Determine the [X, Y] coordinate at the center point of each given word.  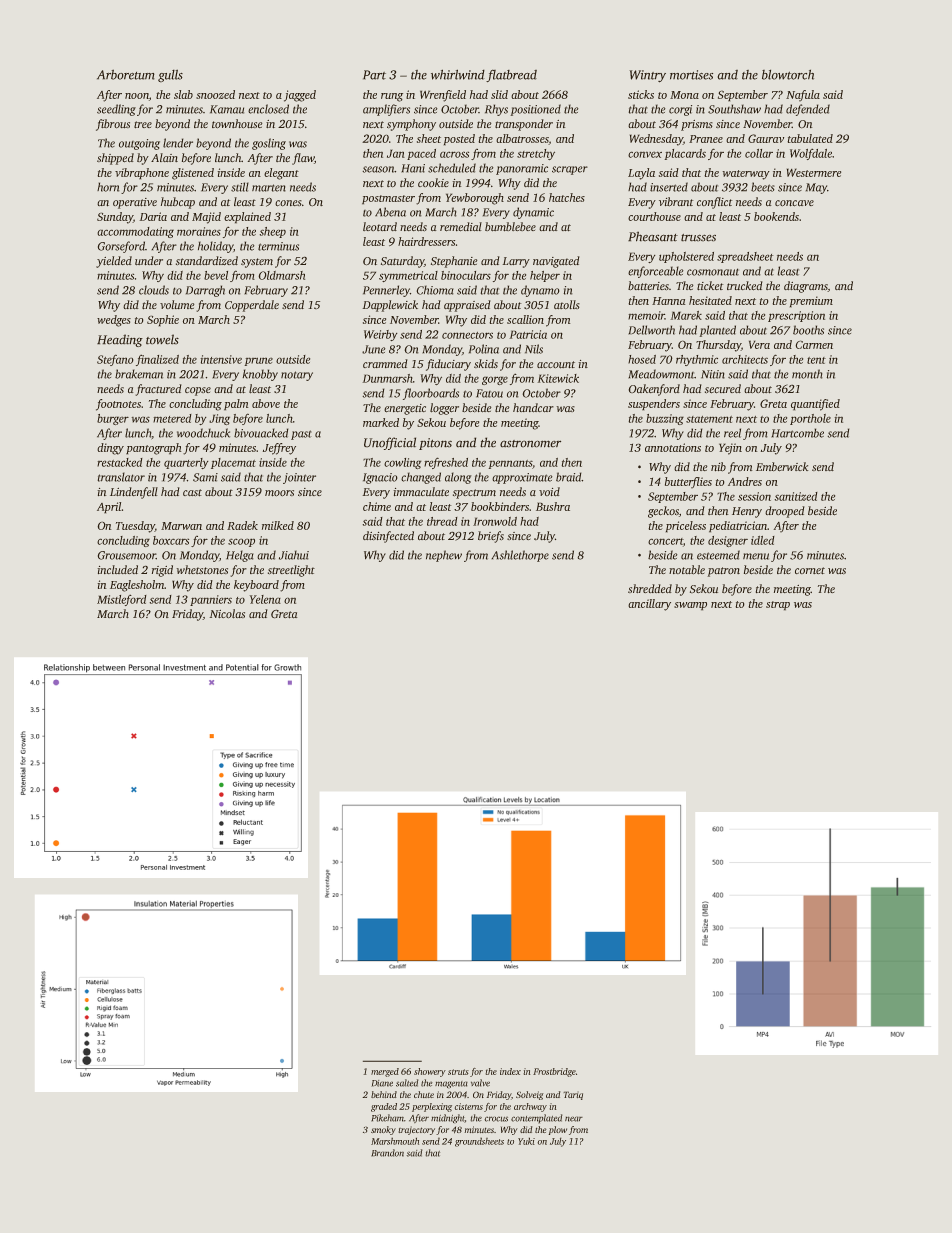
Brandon [387, 1153]
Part [374, 75]
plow [557, 1130]
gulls [170, 76]
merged [385, 1072]
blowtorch [788, 74]
